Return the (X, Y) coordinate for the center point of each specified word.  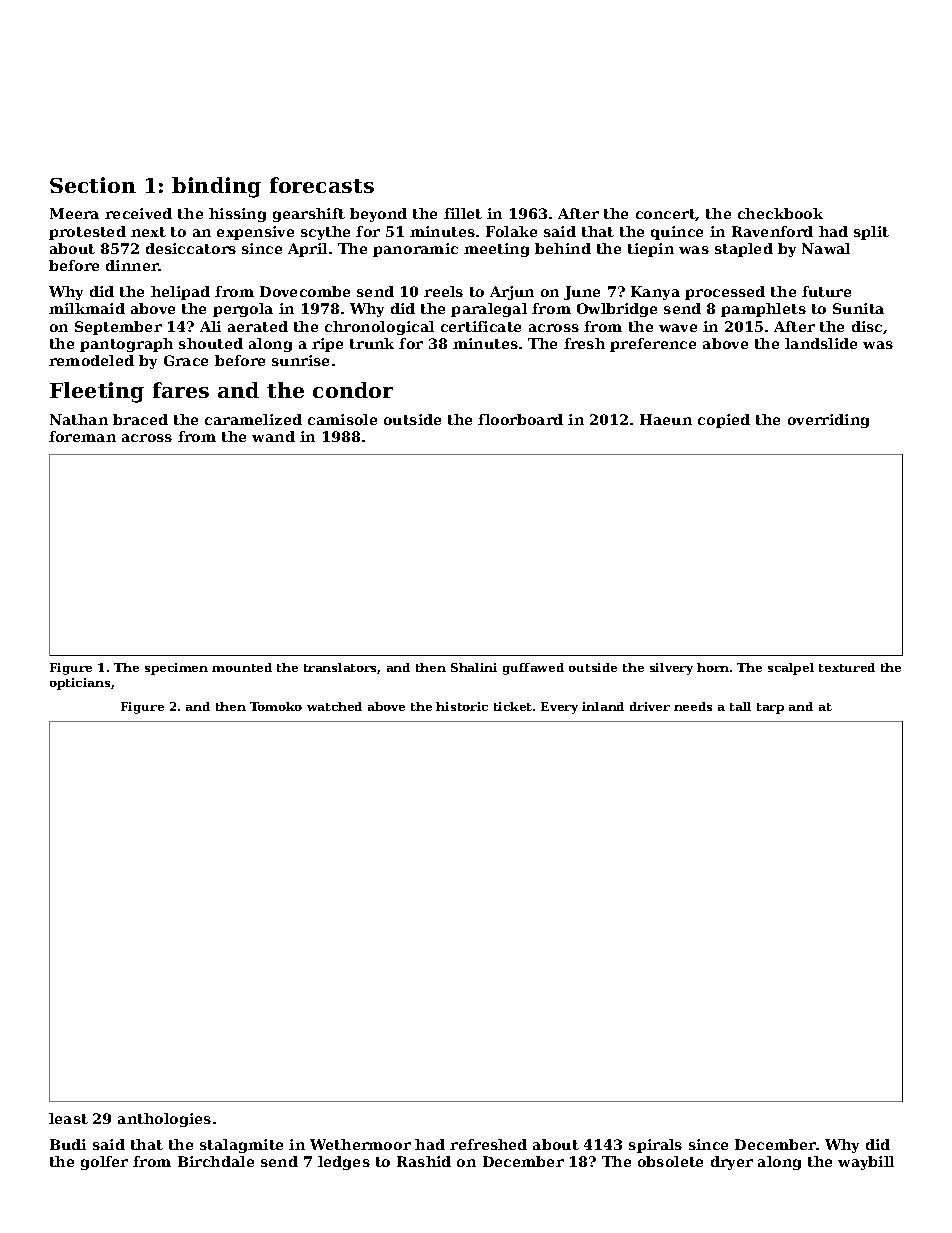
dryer (732, 1163)
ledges (344, 1163)
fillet (463, 213)
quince (677, 233)
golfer (104, 1163)
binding (216, 187)
